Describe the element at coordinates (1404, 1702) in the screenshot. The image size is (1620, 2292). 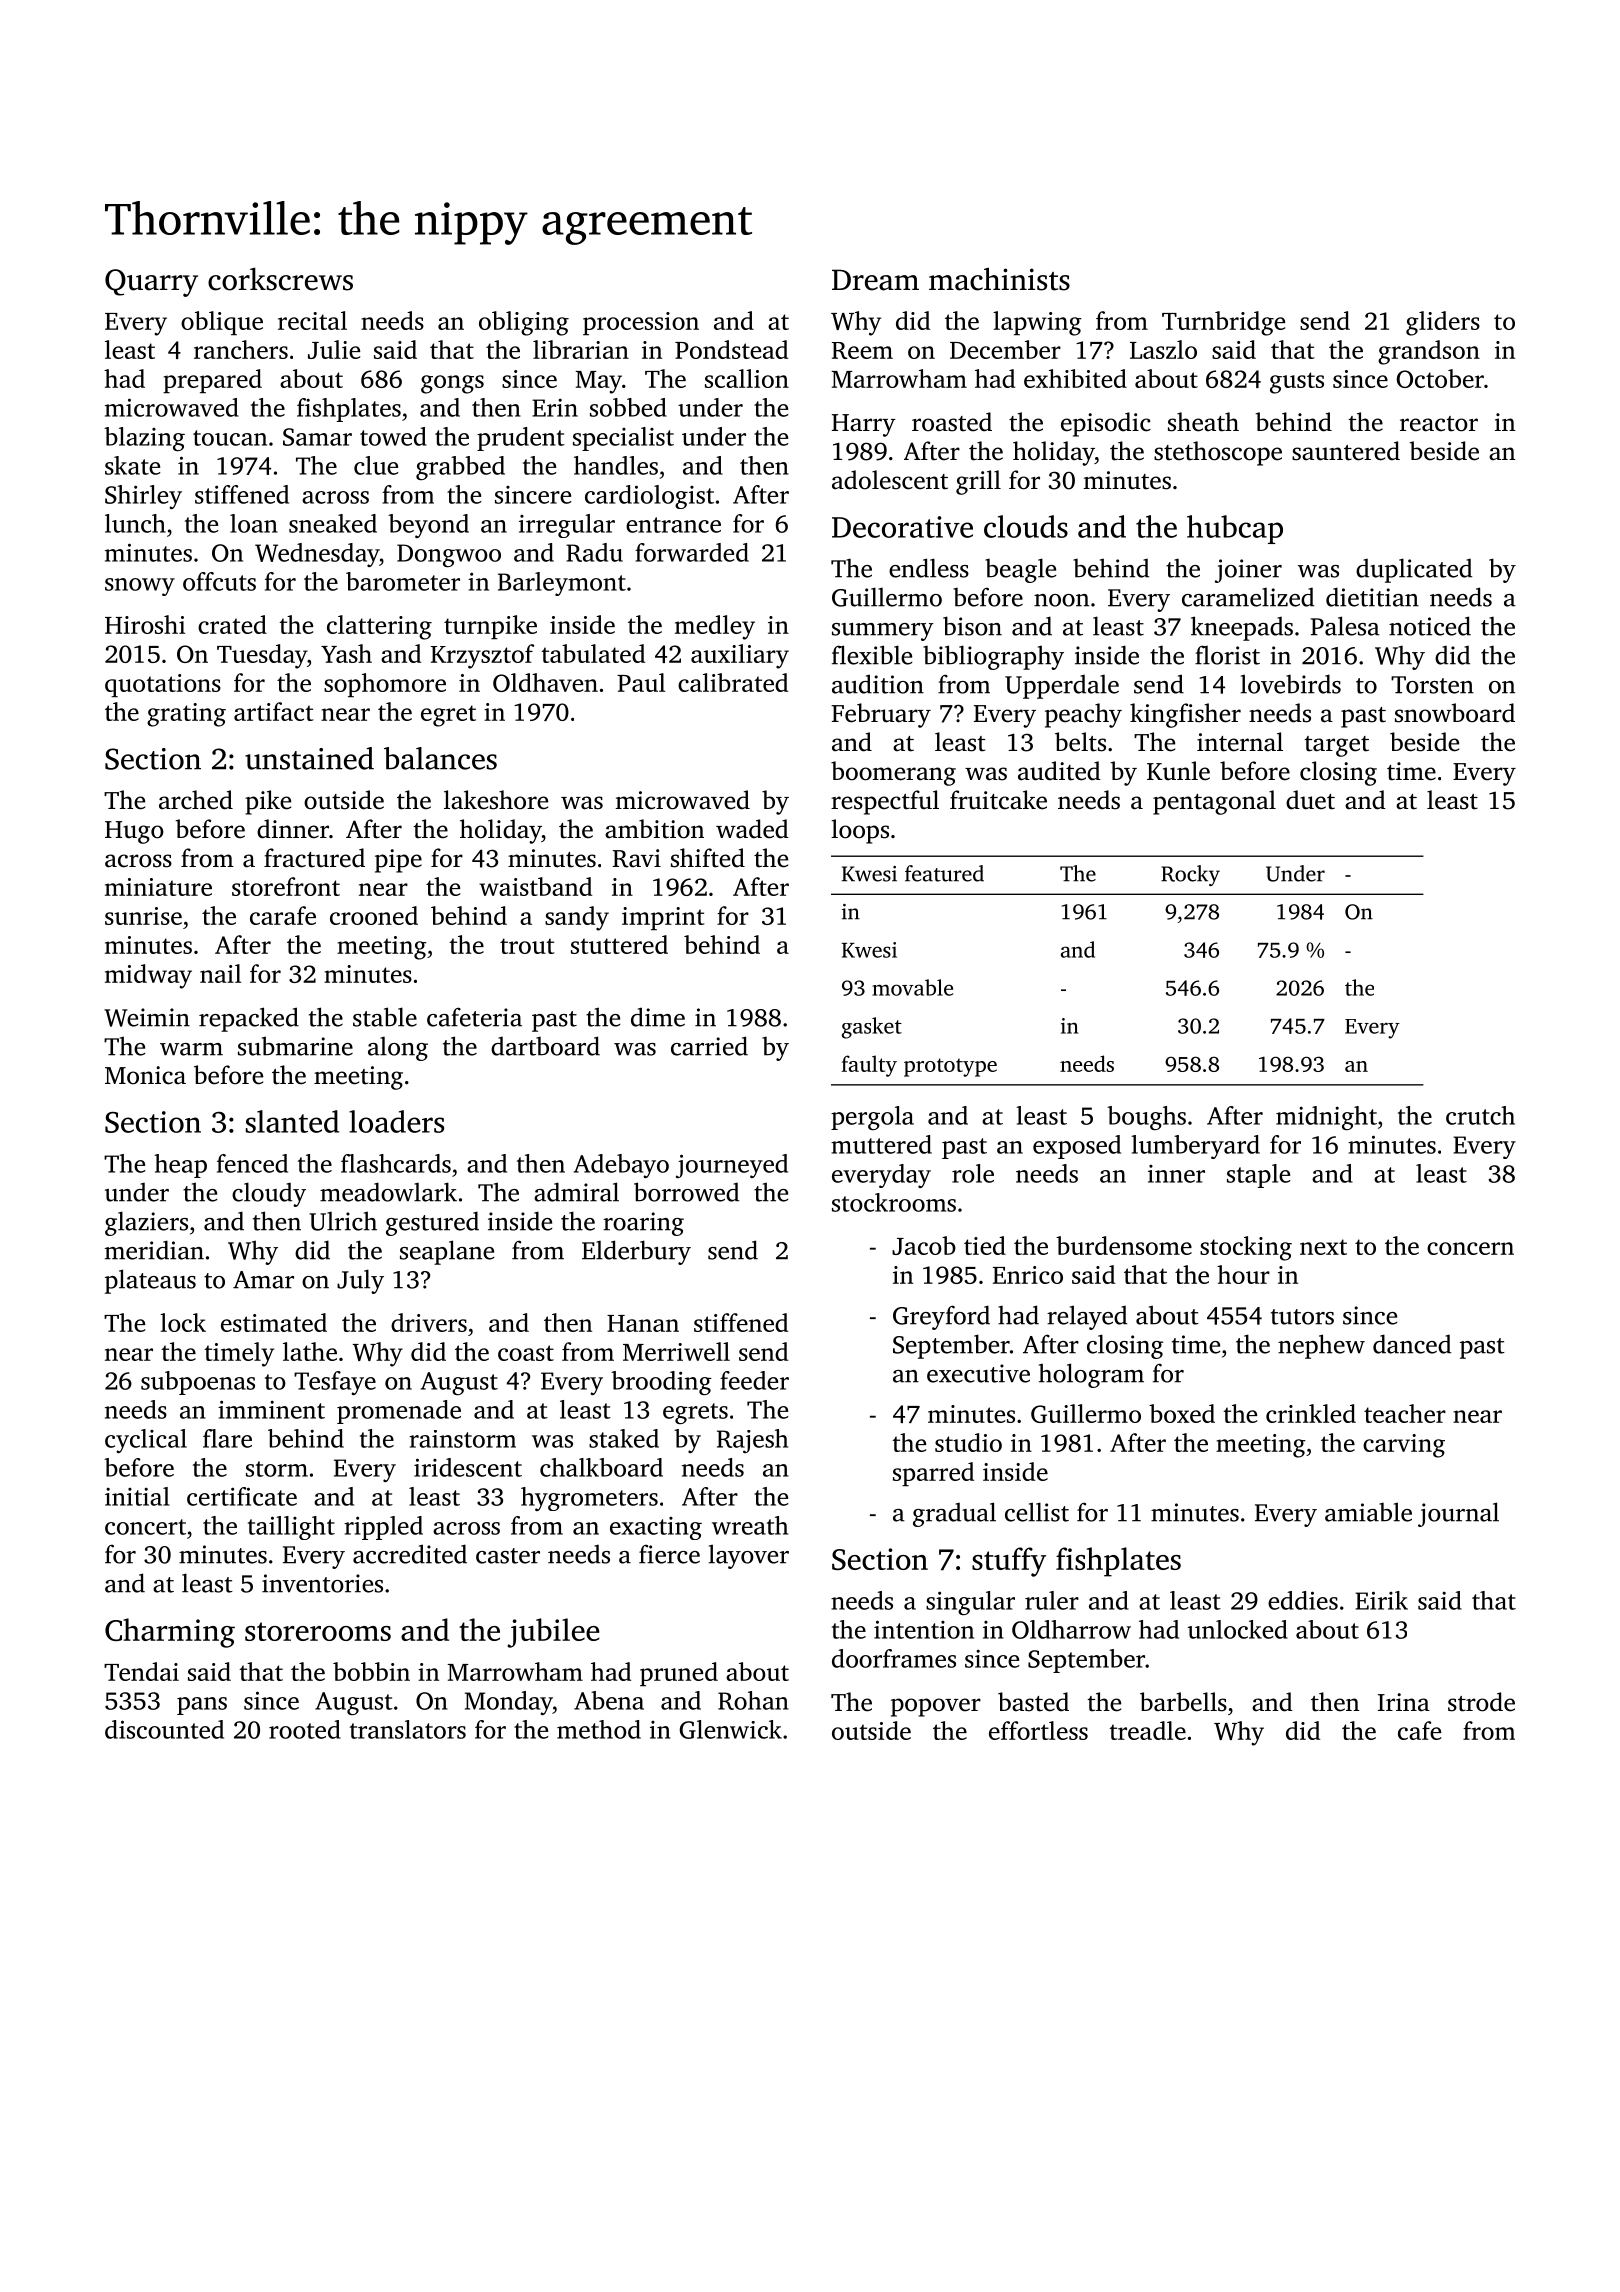
I see `Irina` at that location.
